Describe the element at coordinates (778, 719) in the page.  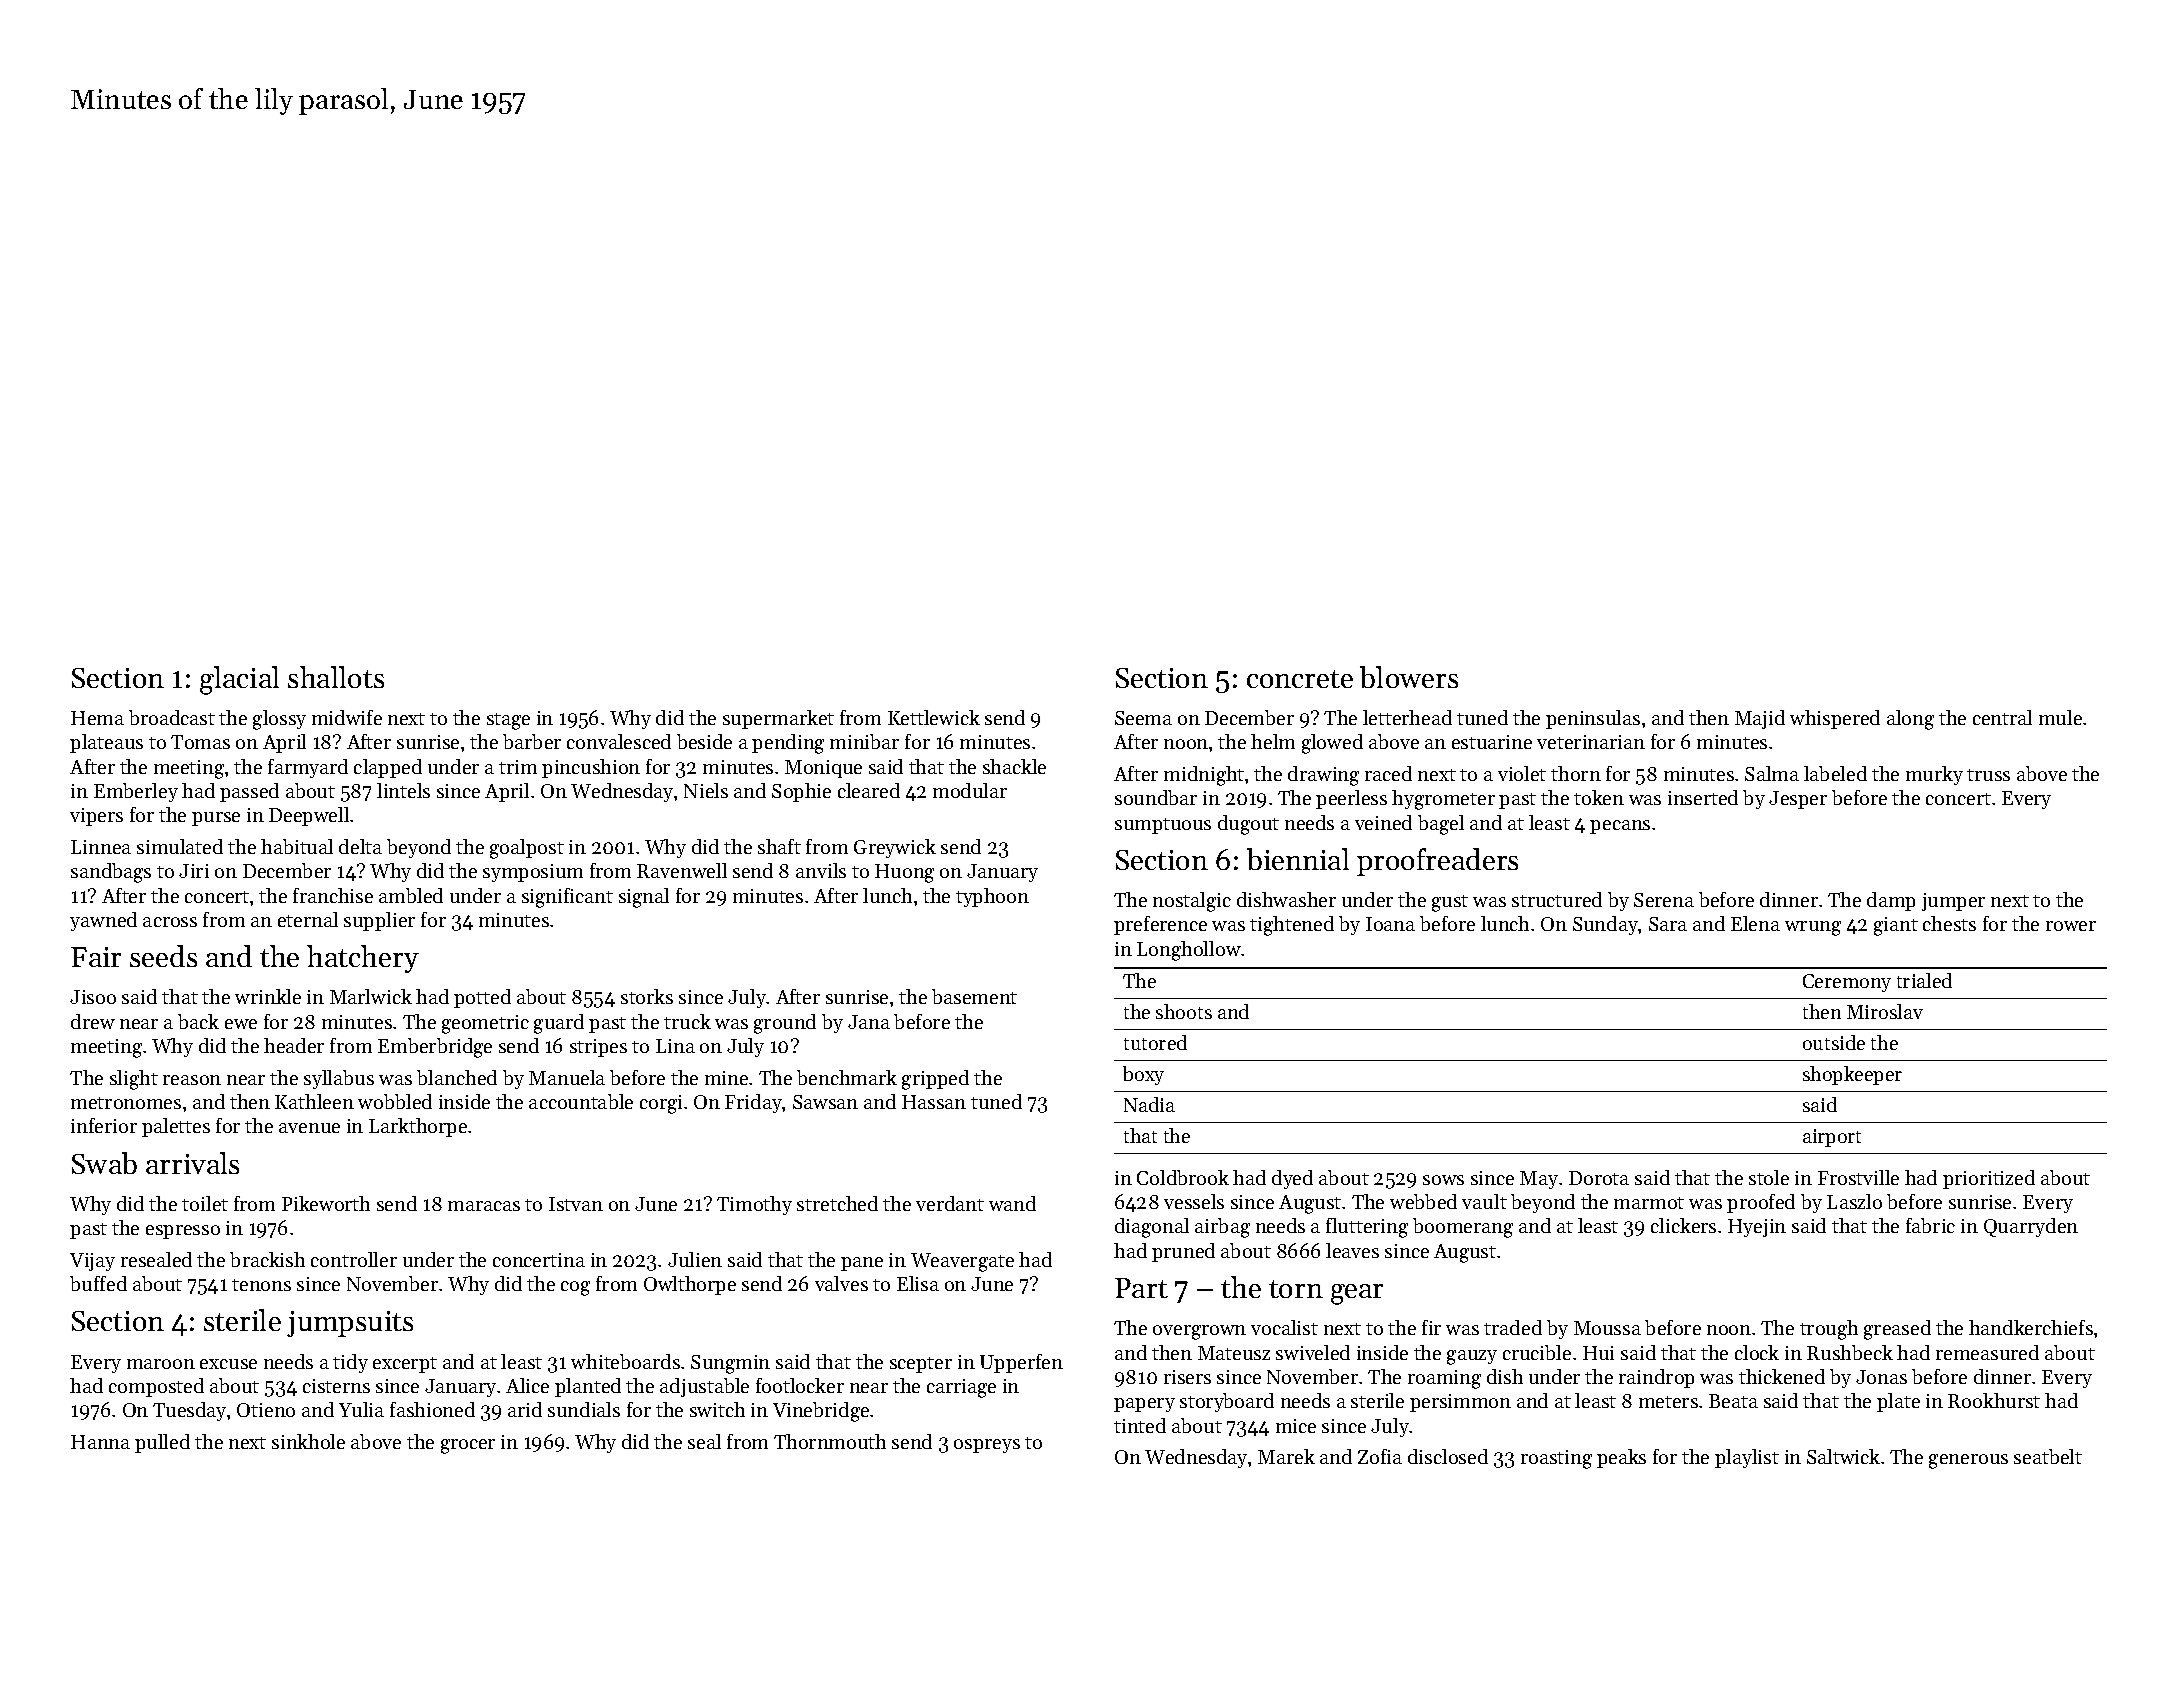
I see `supermarket` at that location.
